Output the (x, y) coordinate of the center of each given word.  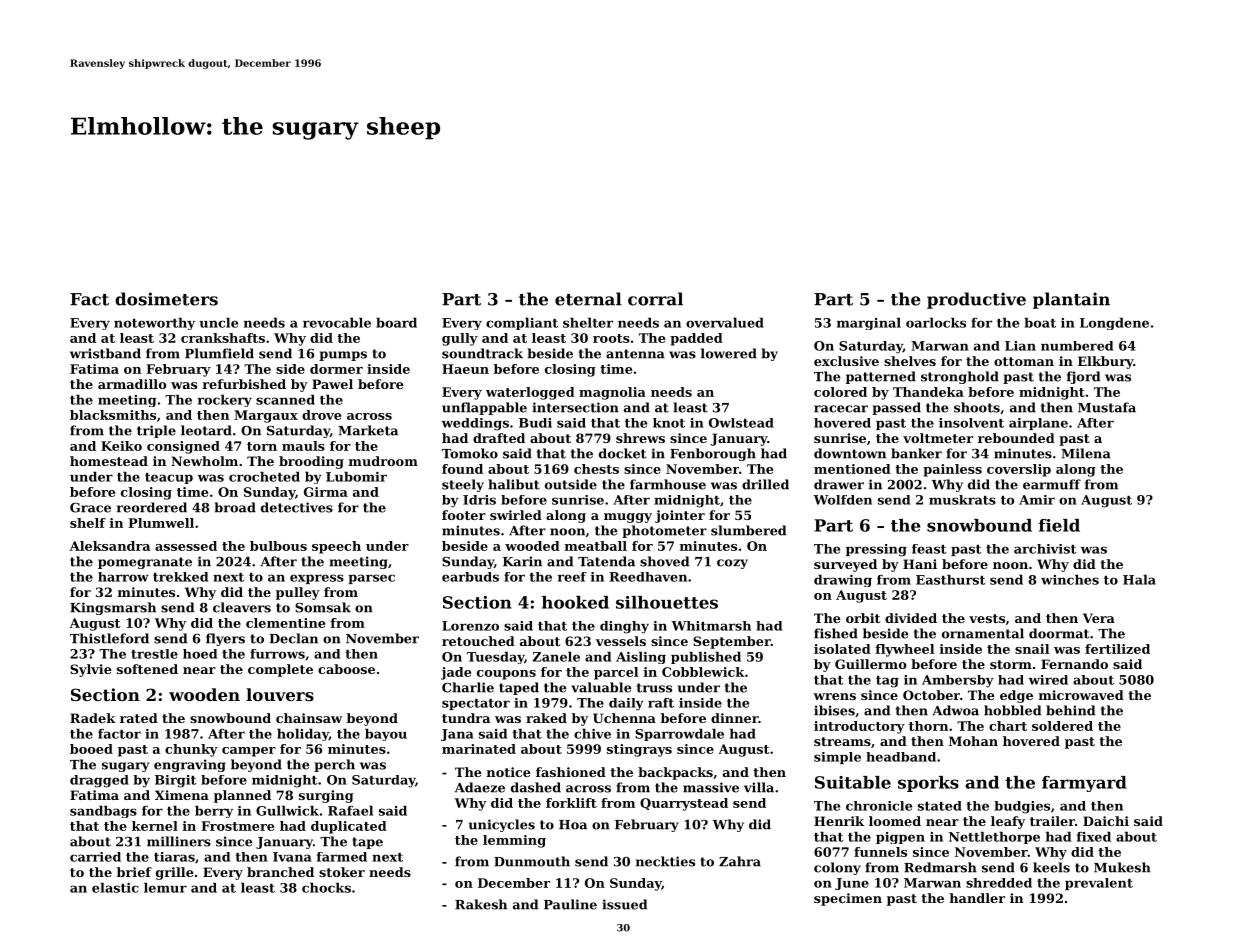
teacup (169, 478)
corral (655, 299)
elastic (115, 887)
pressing (876, 550)
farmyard (1084, 784)
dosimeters (166, 299)
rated (139, 718)
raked (546, 718)
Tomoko (470, 453)
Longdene (1114, 323)
